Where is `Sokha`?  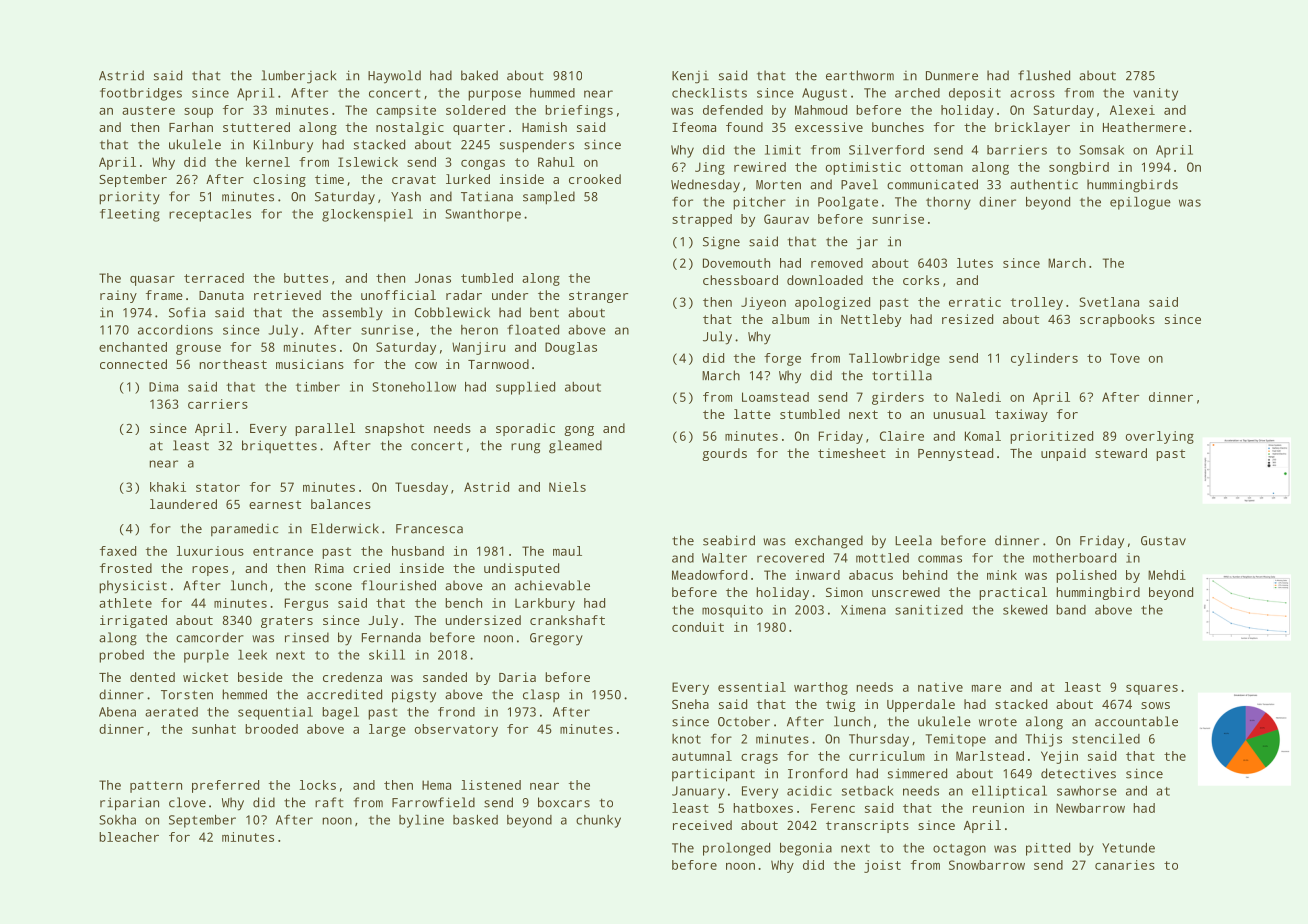
Sokha is located at coordinates (117, 820).
